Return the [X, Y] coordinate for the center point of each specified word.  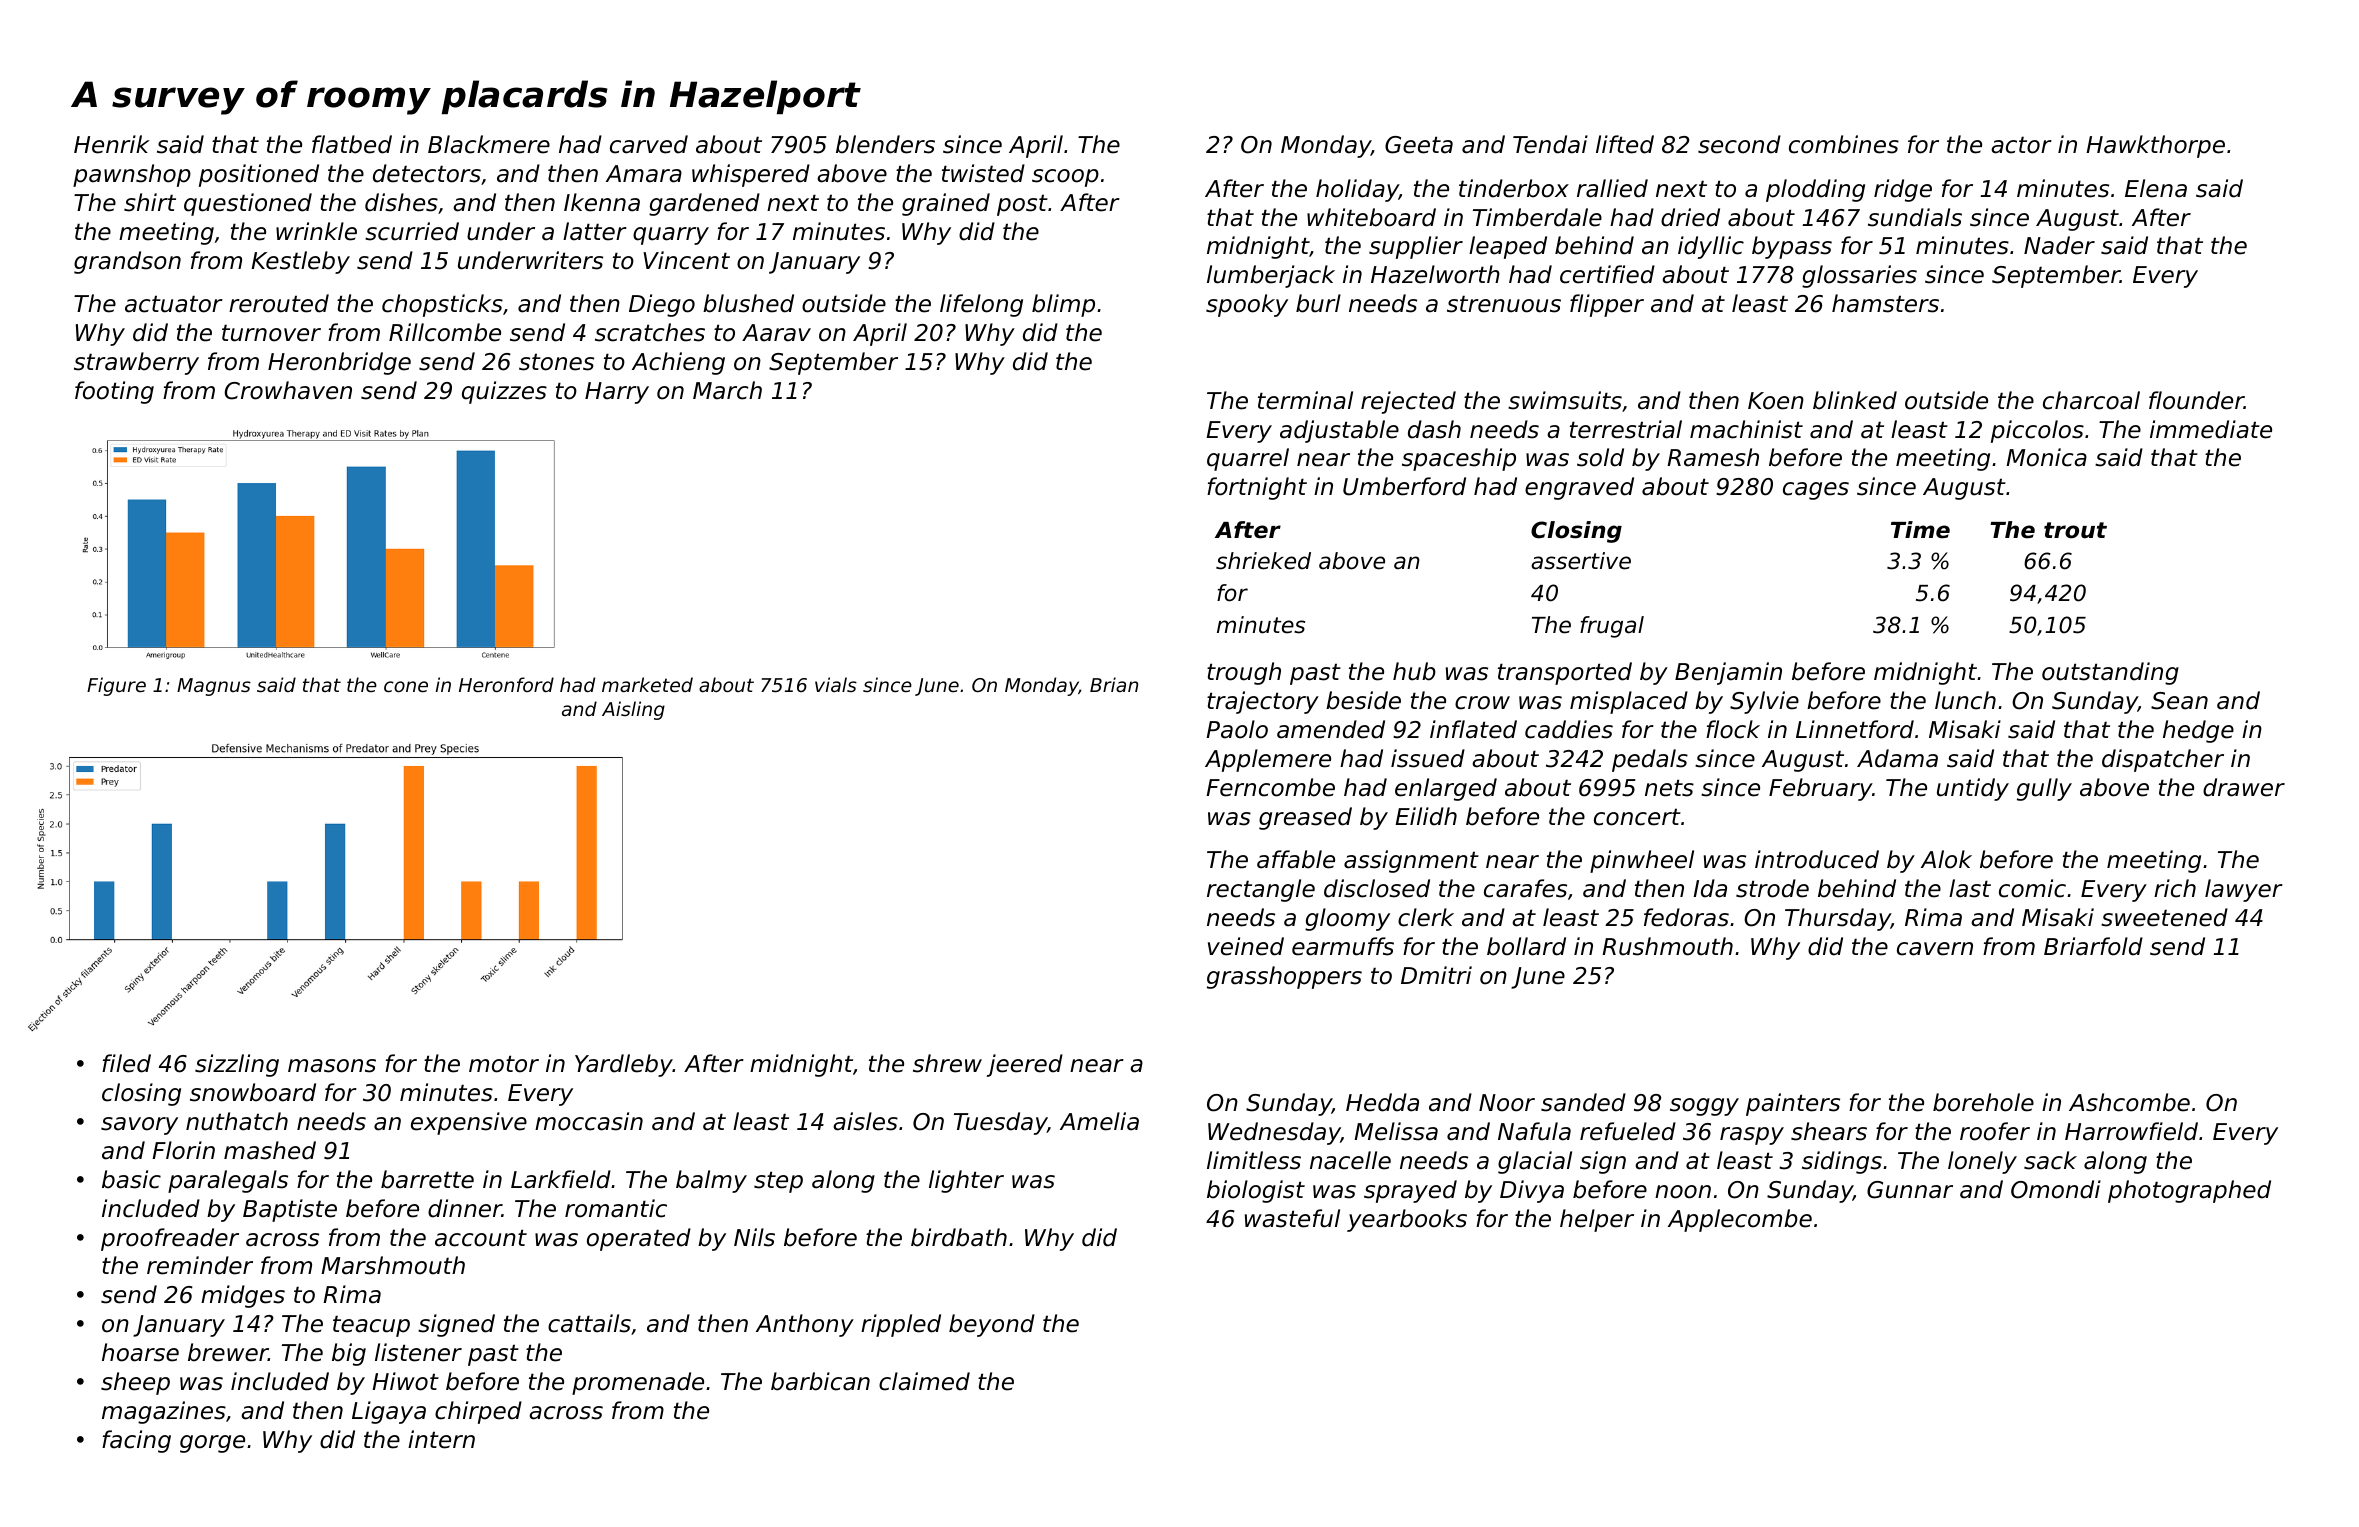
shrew [947, 1063]
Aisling [633, 710]
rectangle [1261, 890]
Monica [2046, 457]
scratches [650, 332]
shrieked [1263, 561]
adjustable [1339, 431]
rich [2175, 888]
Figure [116, 686]
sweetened [2164, 917]
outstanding [2110, 673]
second [1739, 144]
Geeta [1419, 145]
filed [126, 1063]
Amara [644, 174]
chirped [478, 1412]
